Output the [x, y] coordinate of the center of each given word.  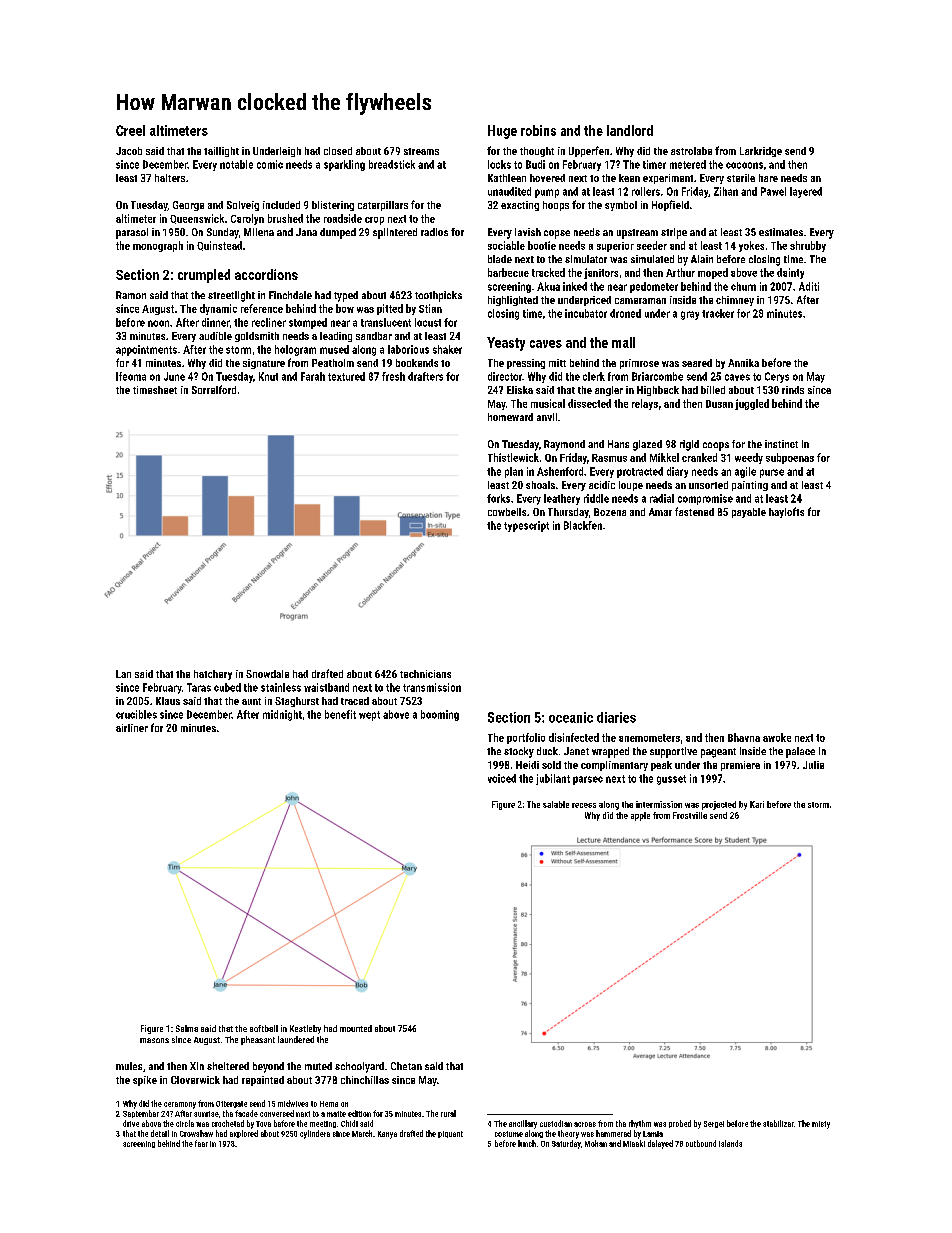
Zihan [726, 191]
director [505, 376]
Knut [268, 376]
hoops [556, 206]
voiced [502, 778]
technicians [425, 674]
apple [640, 816]
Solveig [243, 206]
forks [498, 498]
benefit [340, 714]
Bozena [610, 512]
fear [201, 1143]
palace [800, 752]
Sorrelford [214, 389]
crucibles [136, 714]
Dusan [719, 404]
